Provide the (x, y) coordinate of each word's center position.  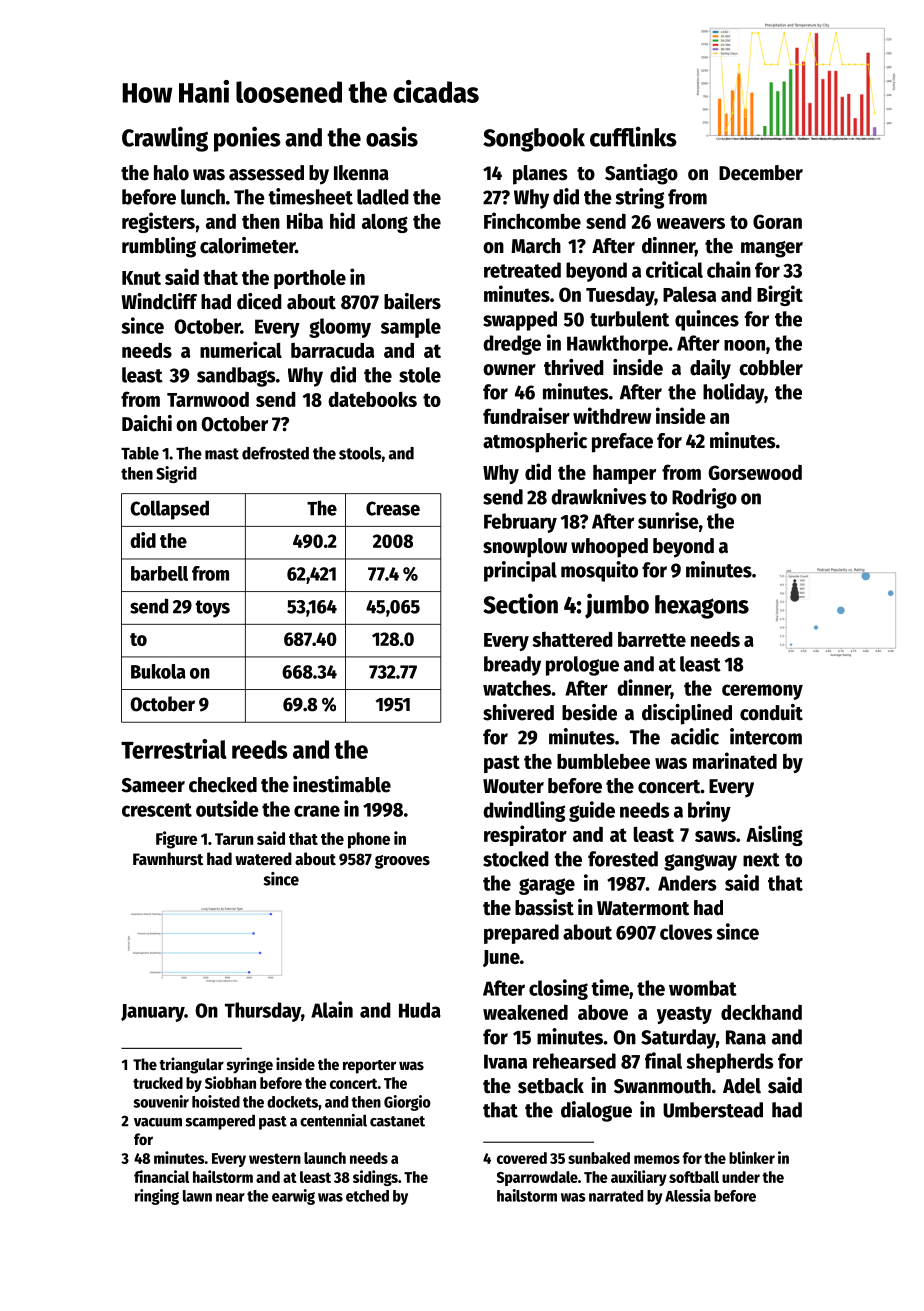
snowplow (525, 548)
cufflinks (633, 136)
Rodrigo (704, 498)
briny (709, 811)
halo (171, 173)
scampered (220, 1122)
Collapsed (169, 510)
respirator (525, 835)
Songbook (534, 140)
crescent (157, 810)
